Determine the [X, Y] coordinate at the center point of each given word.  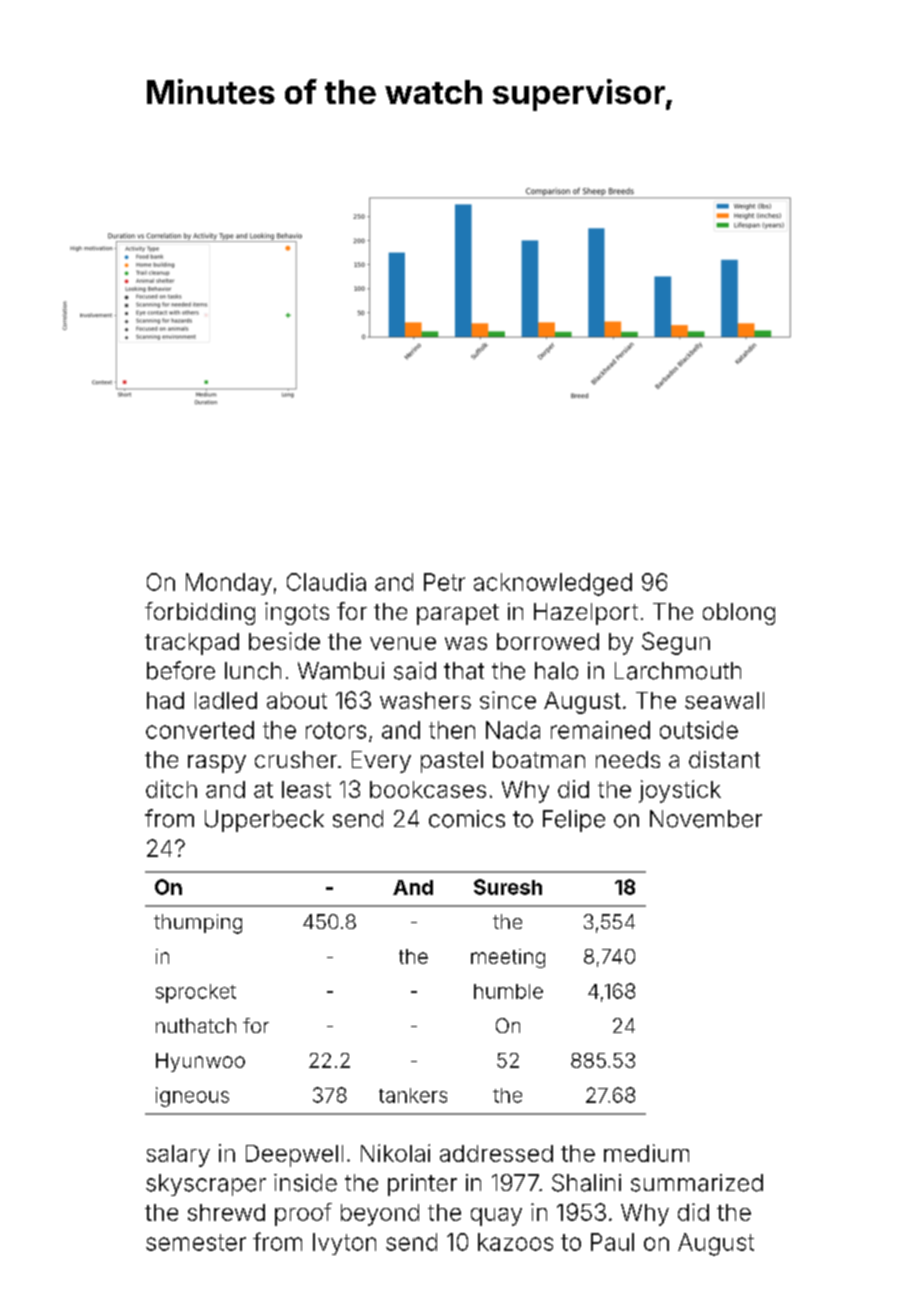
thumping [198, 924]
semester [196, 1242]
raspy [217, 764]
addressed [496, 1153]
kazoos [515, 1242]
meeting [508, 958]
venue [403, 643]
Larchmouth [678, 671]
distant [724, 759]
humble [508, 991]
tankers [413, 1095]
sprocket [196, 993]
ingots [297, 613]
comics [467, 819]
